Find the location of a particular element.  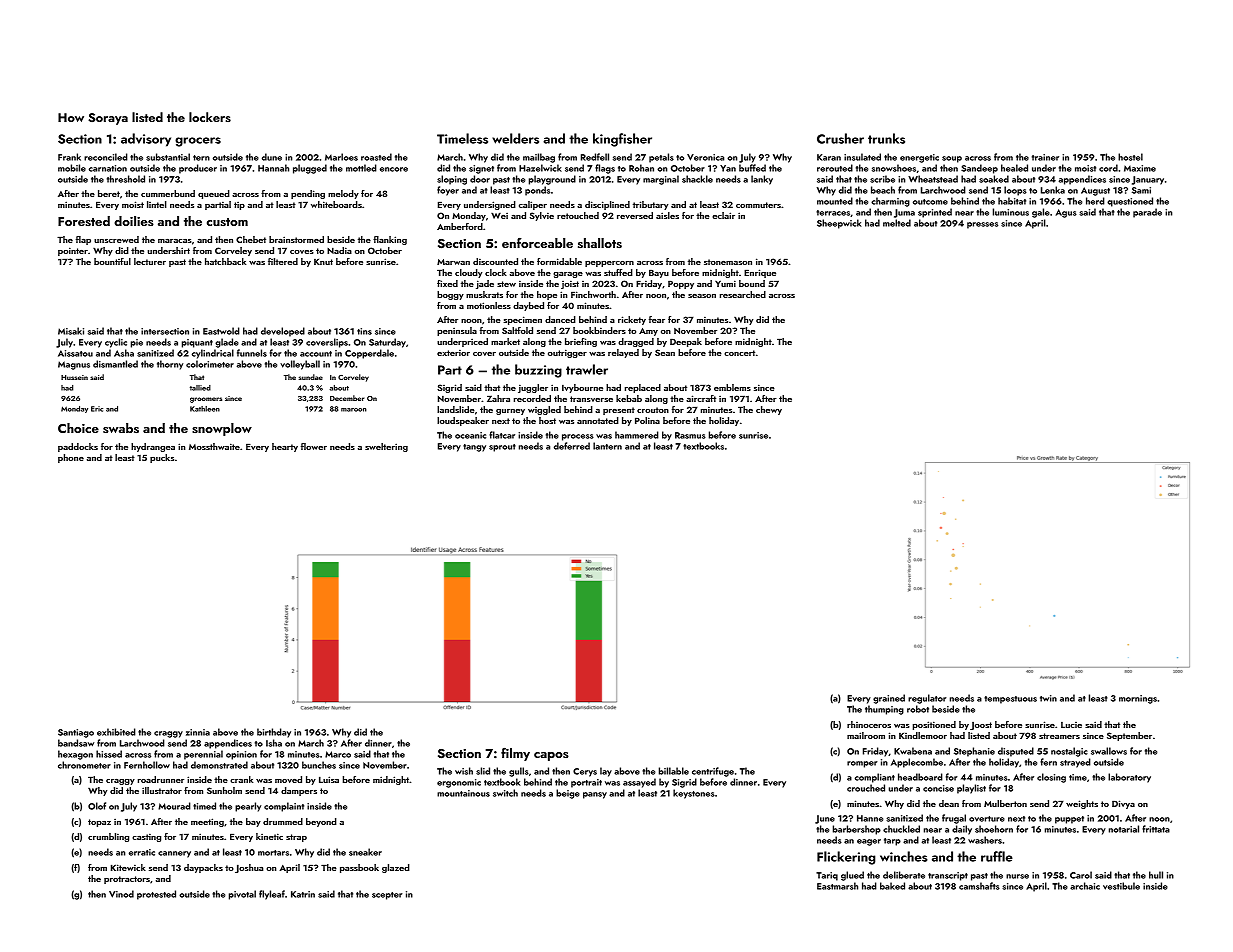

advisory is located at coordinates (146, 140).
